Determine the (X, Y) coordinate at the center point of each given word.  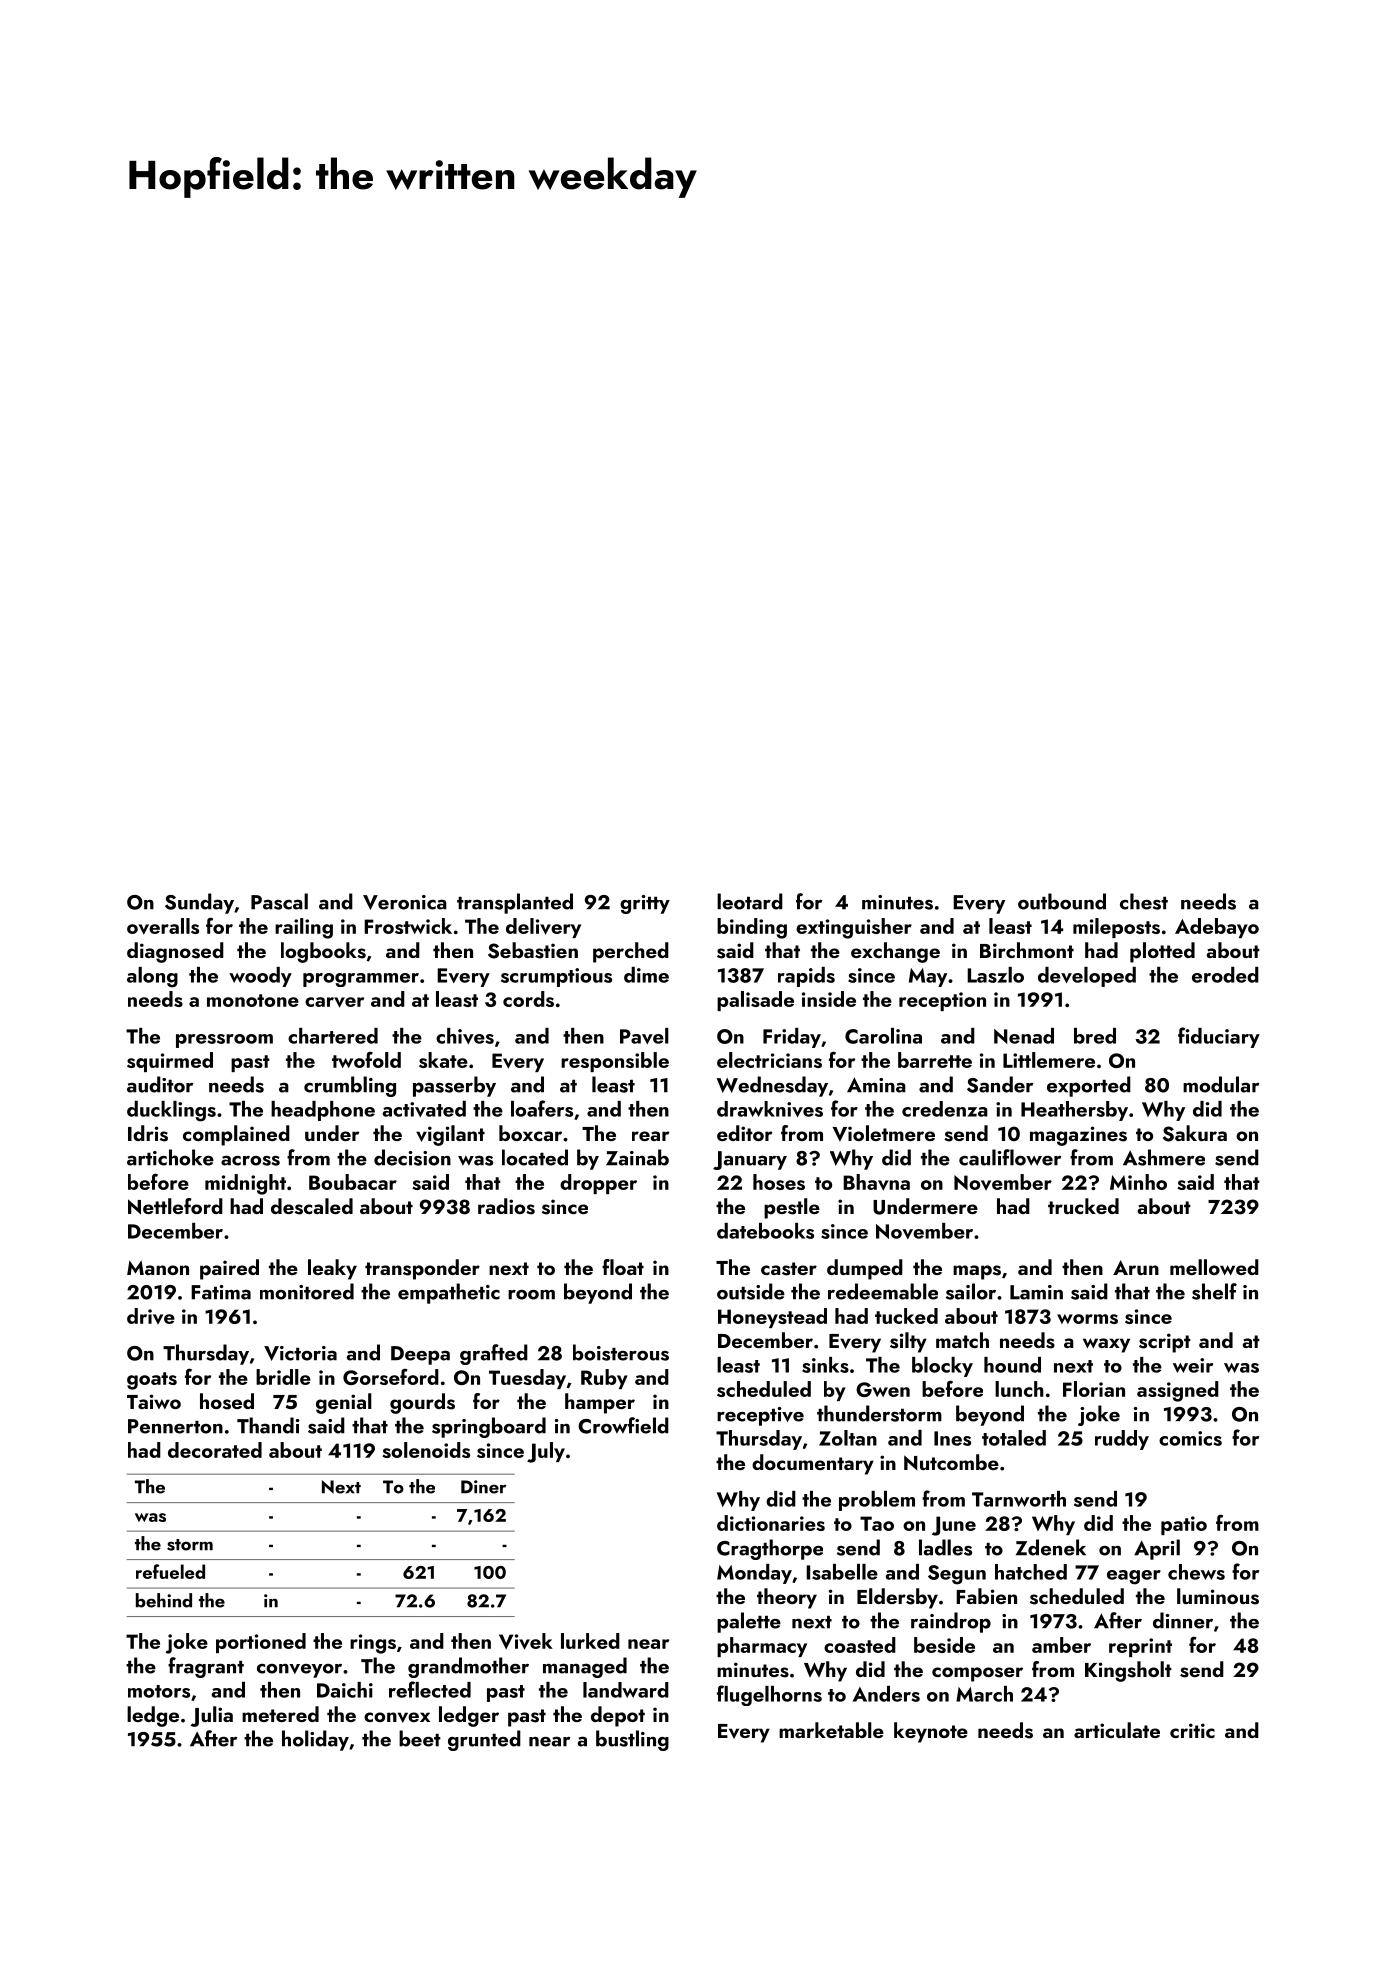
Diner (483, 1487)
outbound (1062, 901)
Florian (1094, 1389)
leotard (750, 901)
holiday (315, 1740)
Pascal (279, 901)
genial (344, 1403)
